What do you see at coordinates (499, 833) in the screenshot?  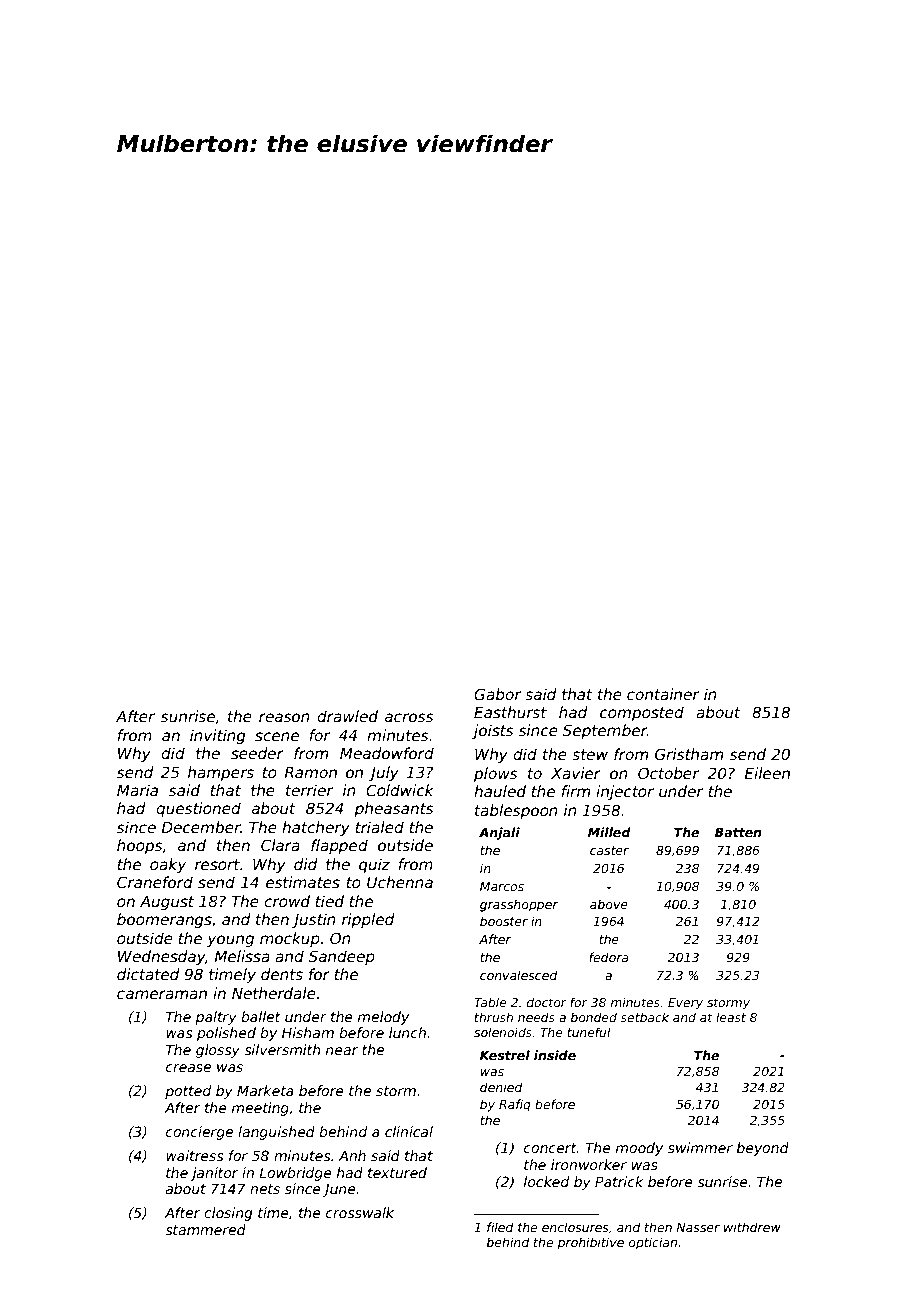 I see `Anjali` at bounding box center [499, 833].
